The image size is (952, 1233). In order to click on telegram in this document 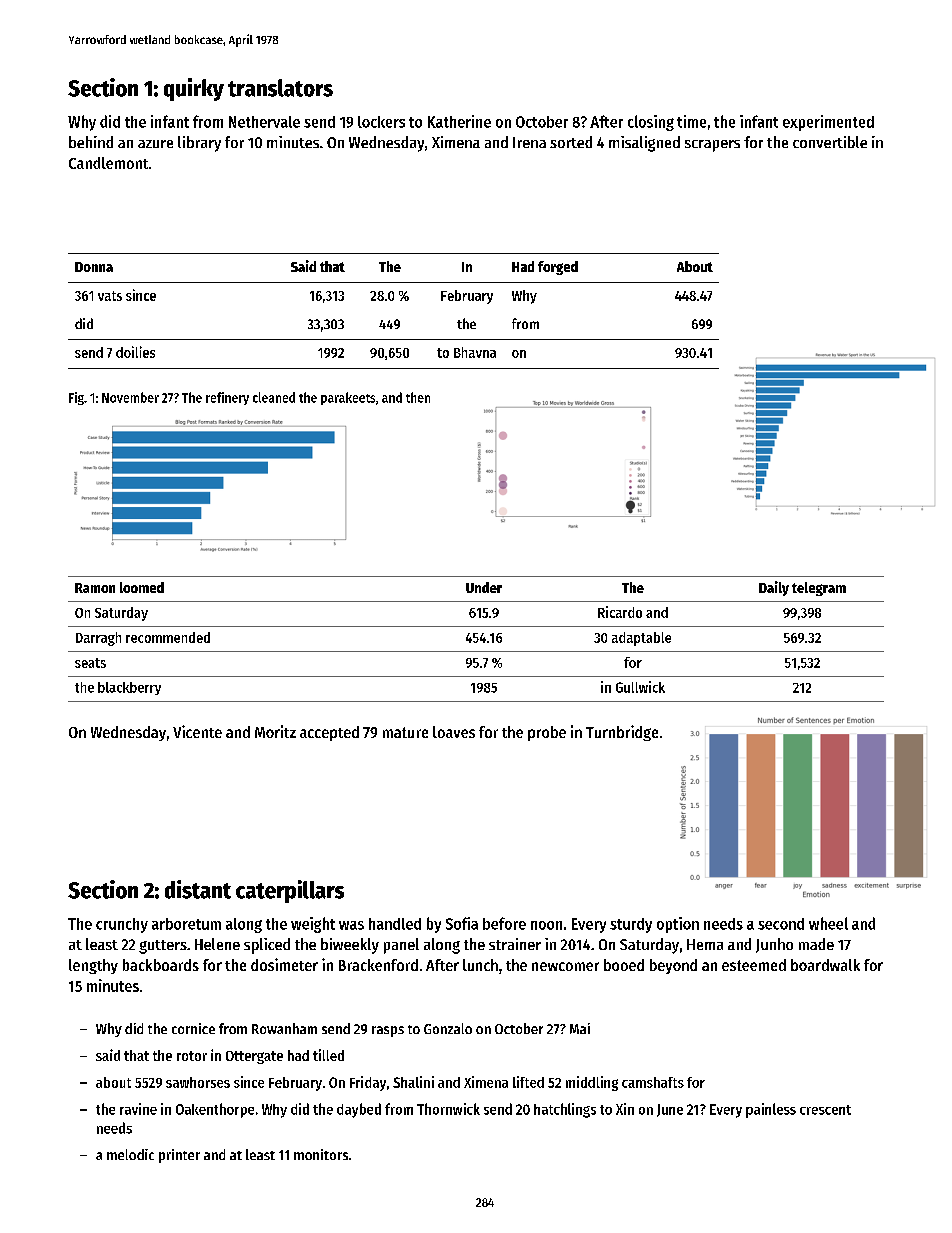, I will do `click(819, 589)`.
